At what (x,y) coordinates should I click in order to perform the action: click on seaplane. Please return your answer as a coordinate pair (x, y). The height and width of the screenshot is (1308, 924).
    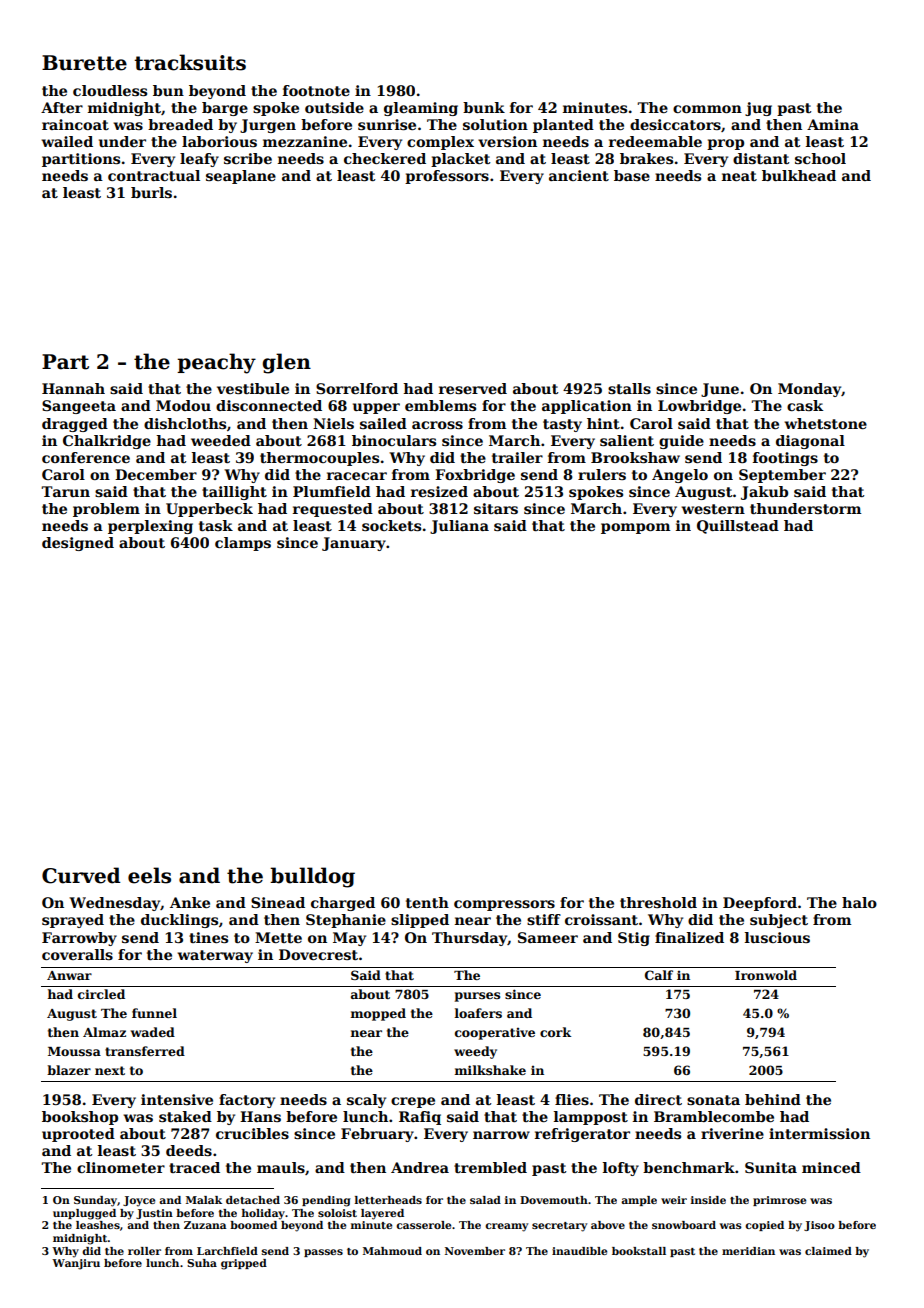
    Looking at the image, I should click on (241, 177).
